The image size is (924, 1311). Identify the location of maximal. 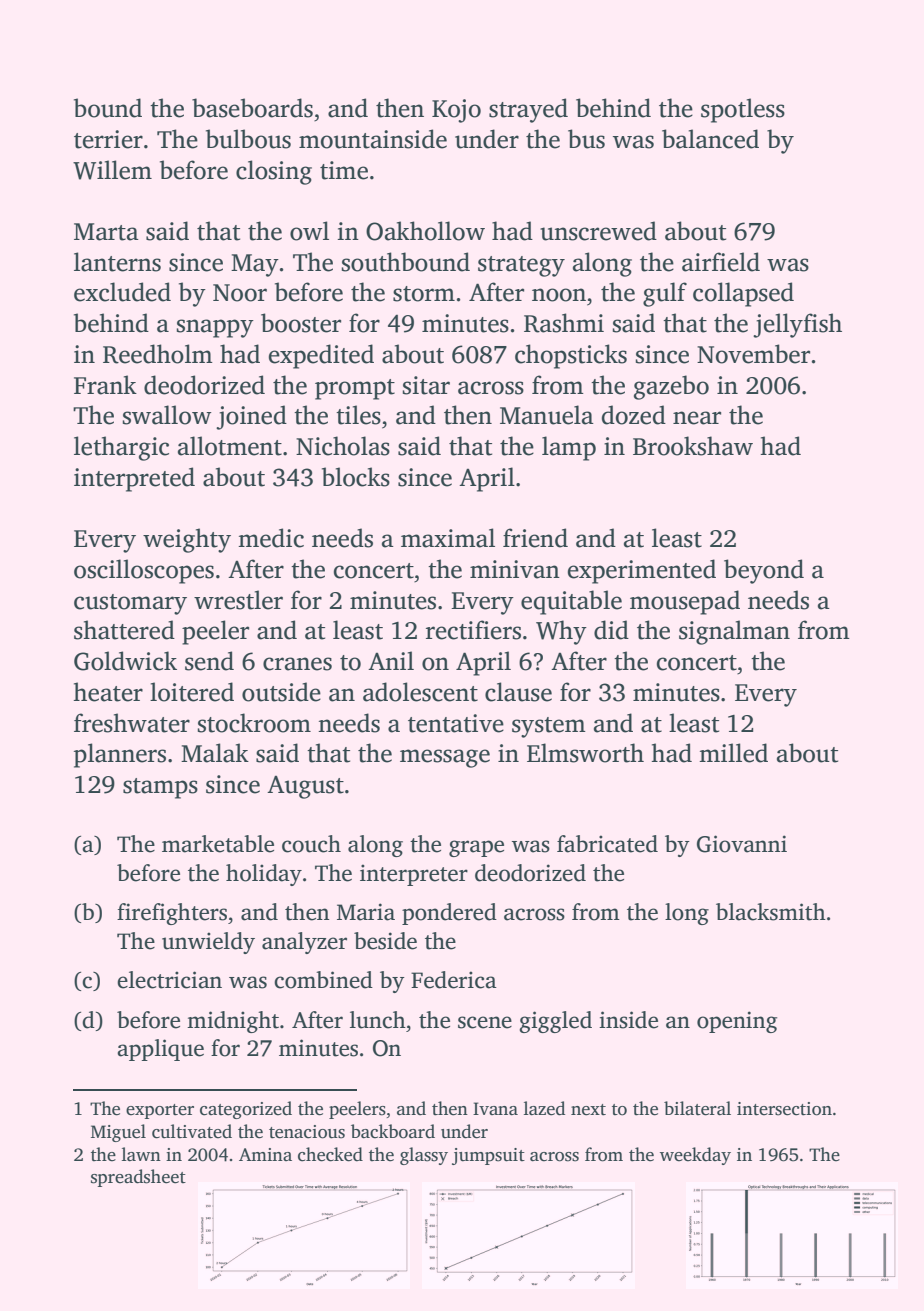
(448, 538).
